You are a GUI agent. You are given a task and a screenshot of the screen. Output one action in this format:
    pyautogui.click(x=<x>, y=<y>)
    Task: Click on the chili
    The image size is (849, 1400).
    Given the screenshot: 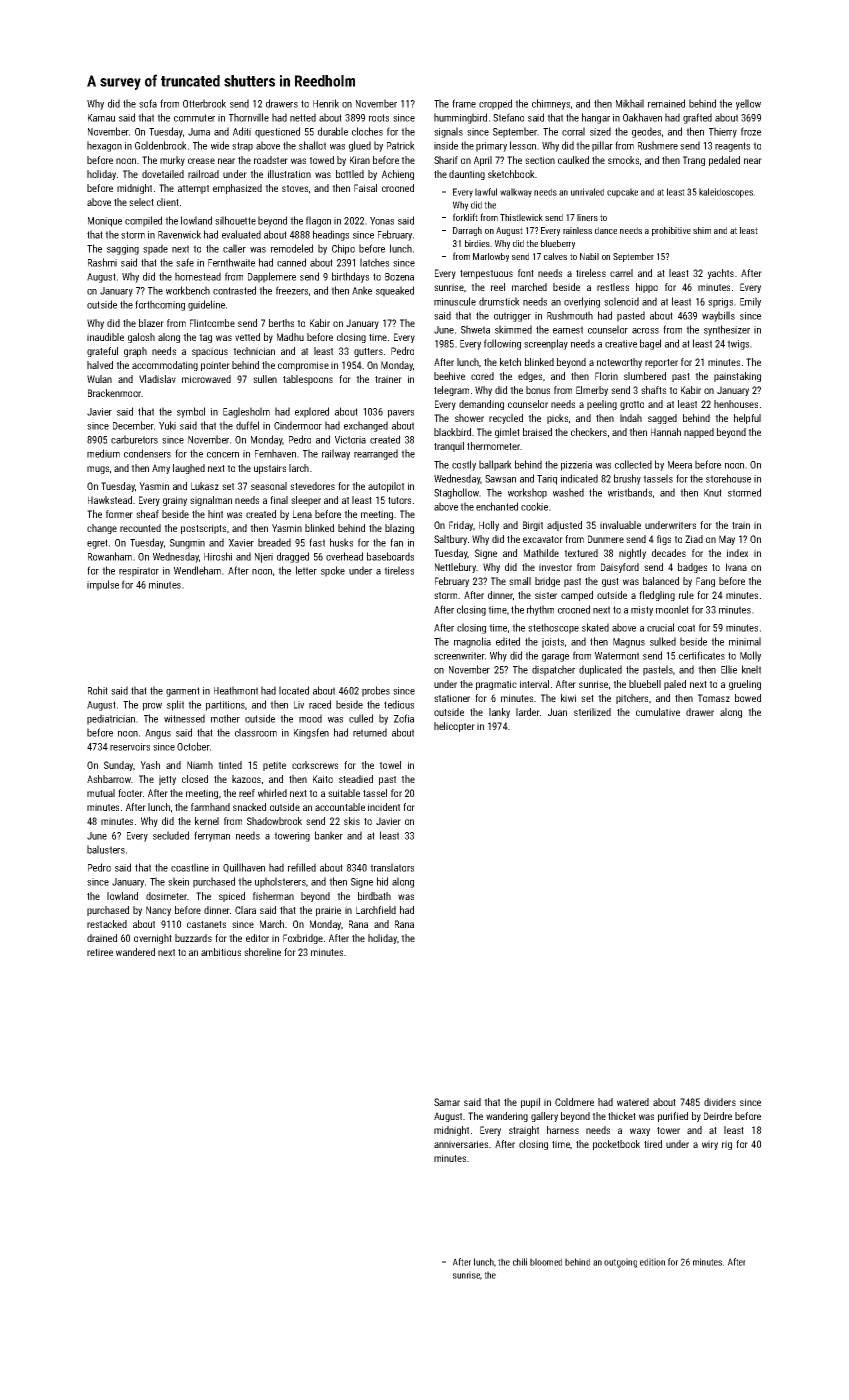 What is the action you would take?
    pyautogui.click(x=520, y=1262)
